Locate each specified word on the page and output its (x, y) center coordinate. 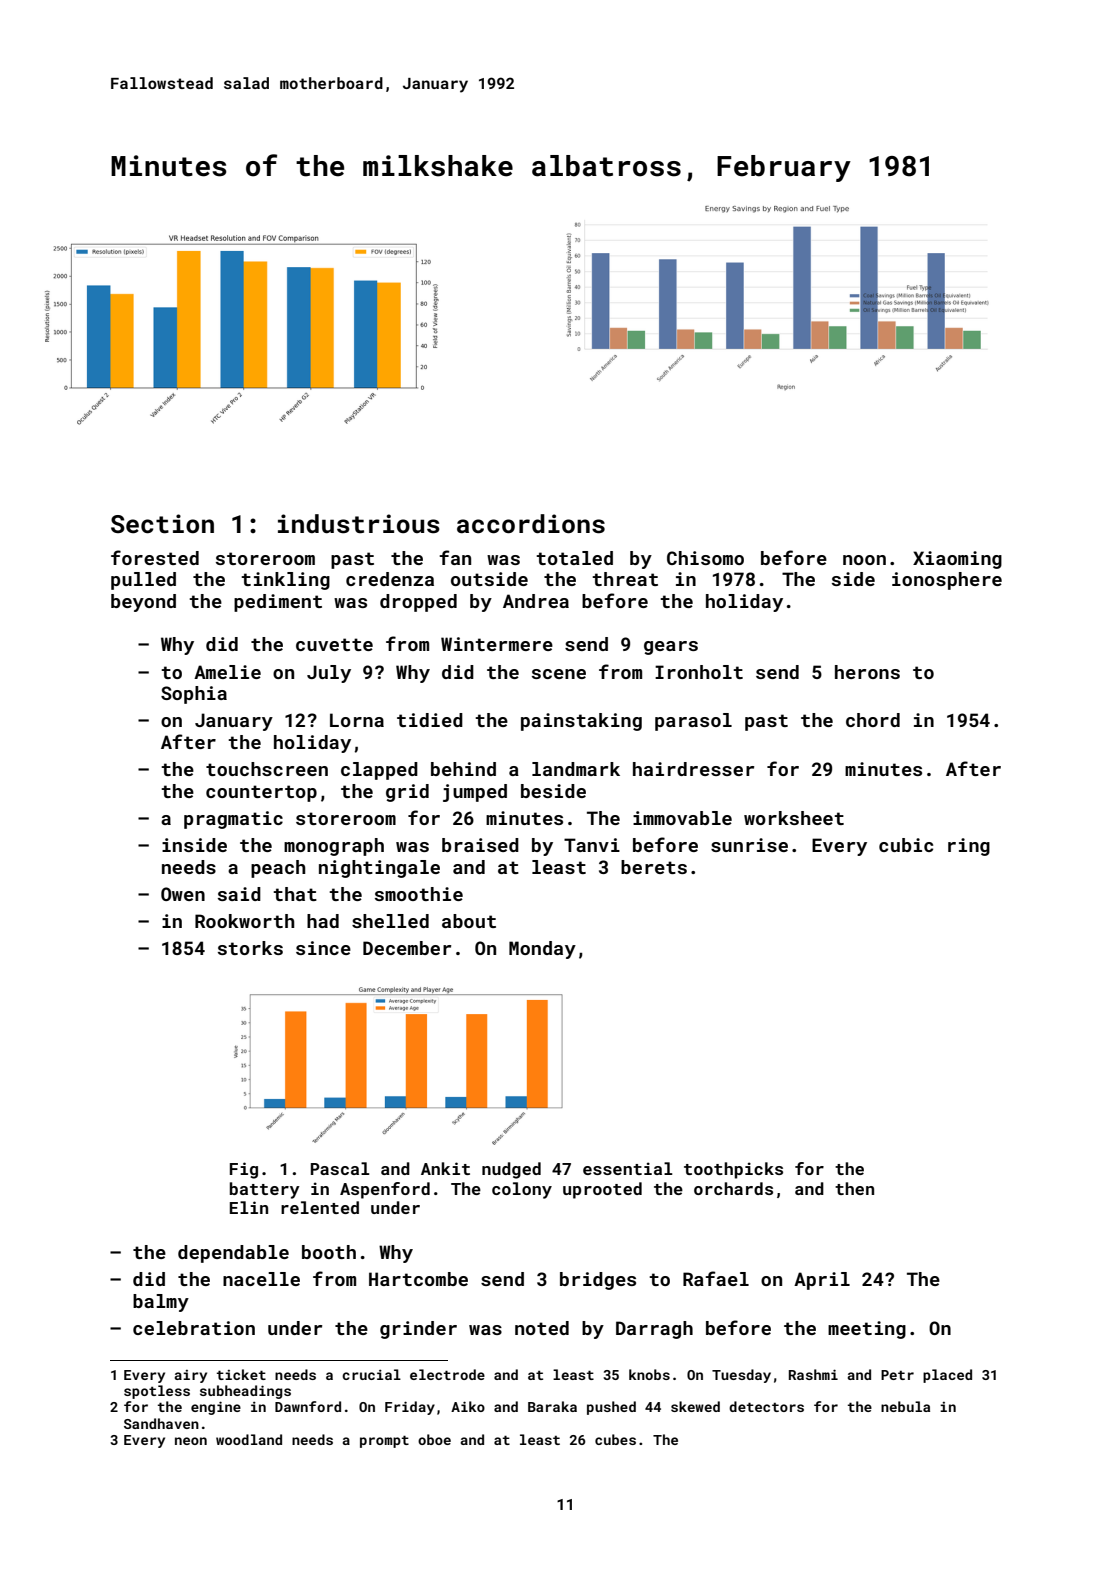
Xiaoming (957, 560)
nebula (905, 1406)
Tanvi (592, 845)
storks (250, 948)
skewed (695, 1406)
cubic (906, 845)
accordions (531, 524)
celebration (194, 1328)
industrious (359, 524)
